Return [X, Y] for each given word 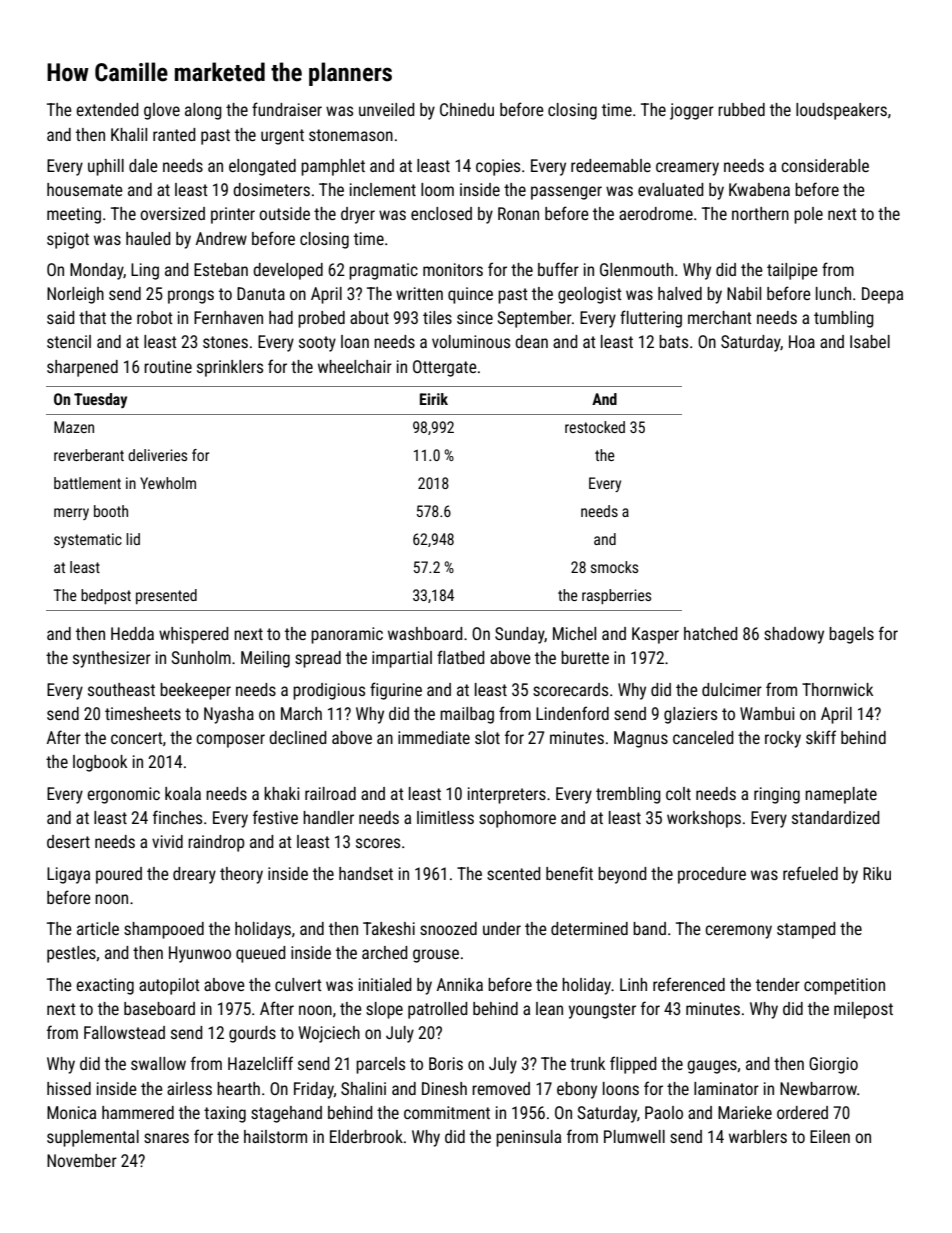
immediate [434, 737]
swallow [158, 1063]
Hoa [802, 341]
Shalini [363, 1088]
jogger [692, 111]
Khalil [129, 134]
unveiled [387, 109]
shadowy [794, 635]
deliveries [157, 455]
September [535, 319]
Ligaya [68, 875]
